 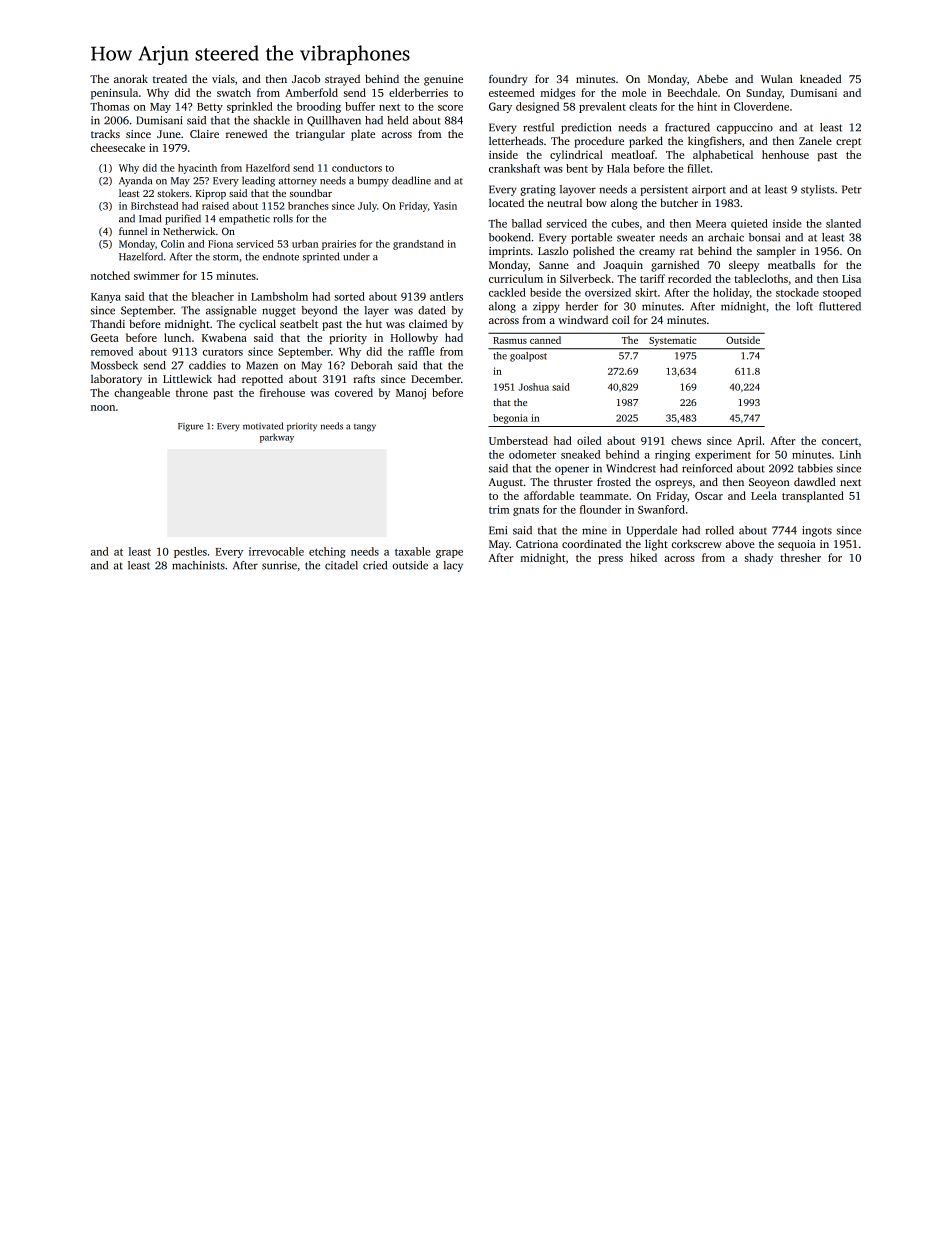 I want to click on ospreys, so click(x=673, y=484).
